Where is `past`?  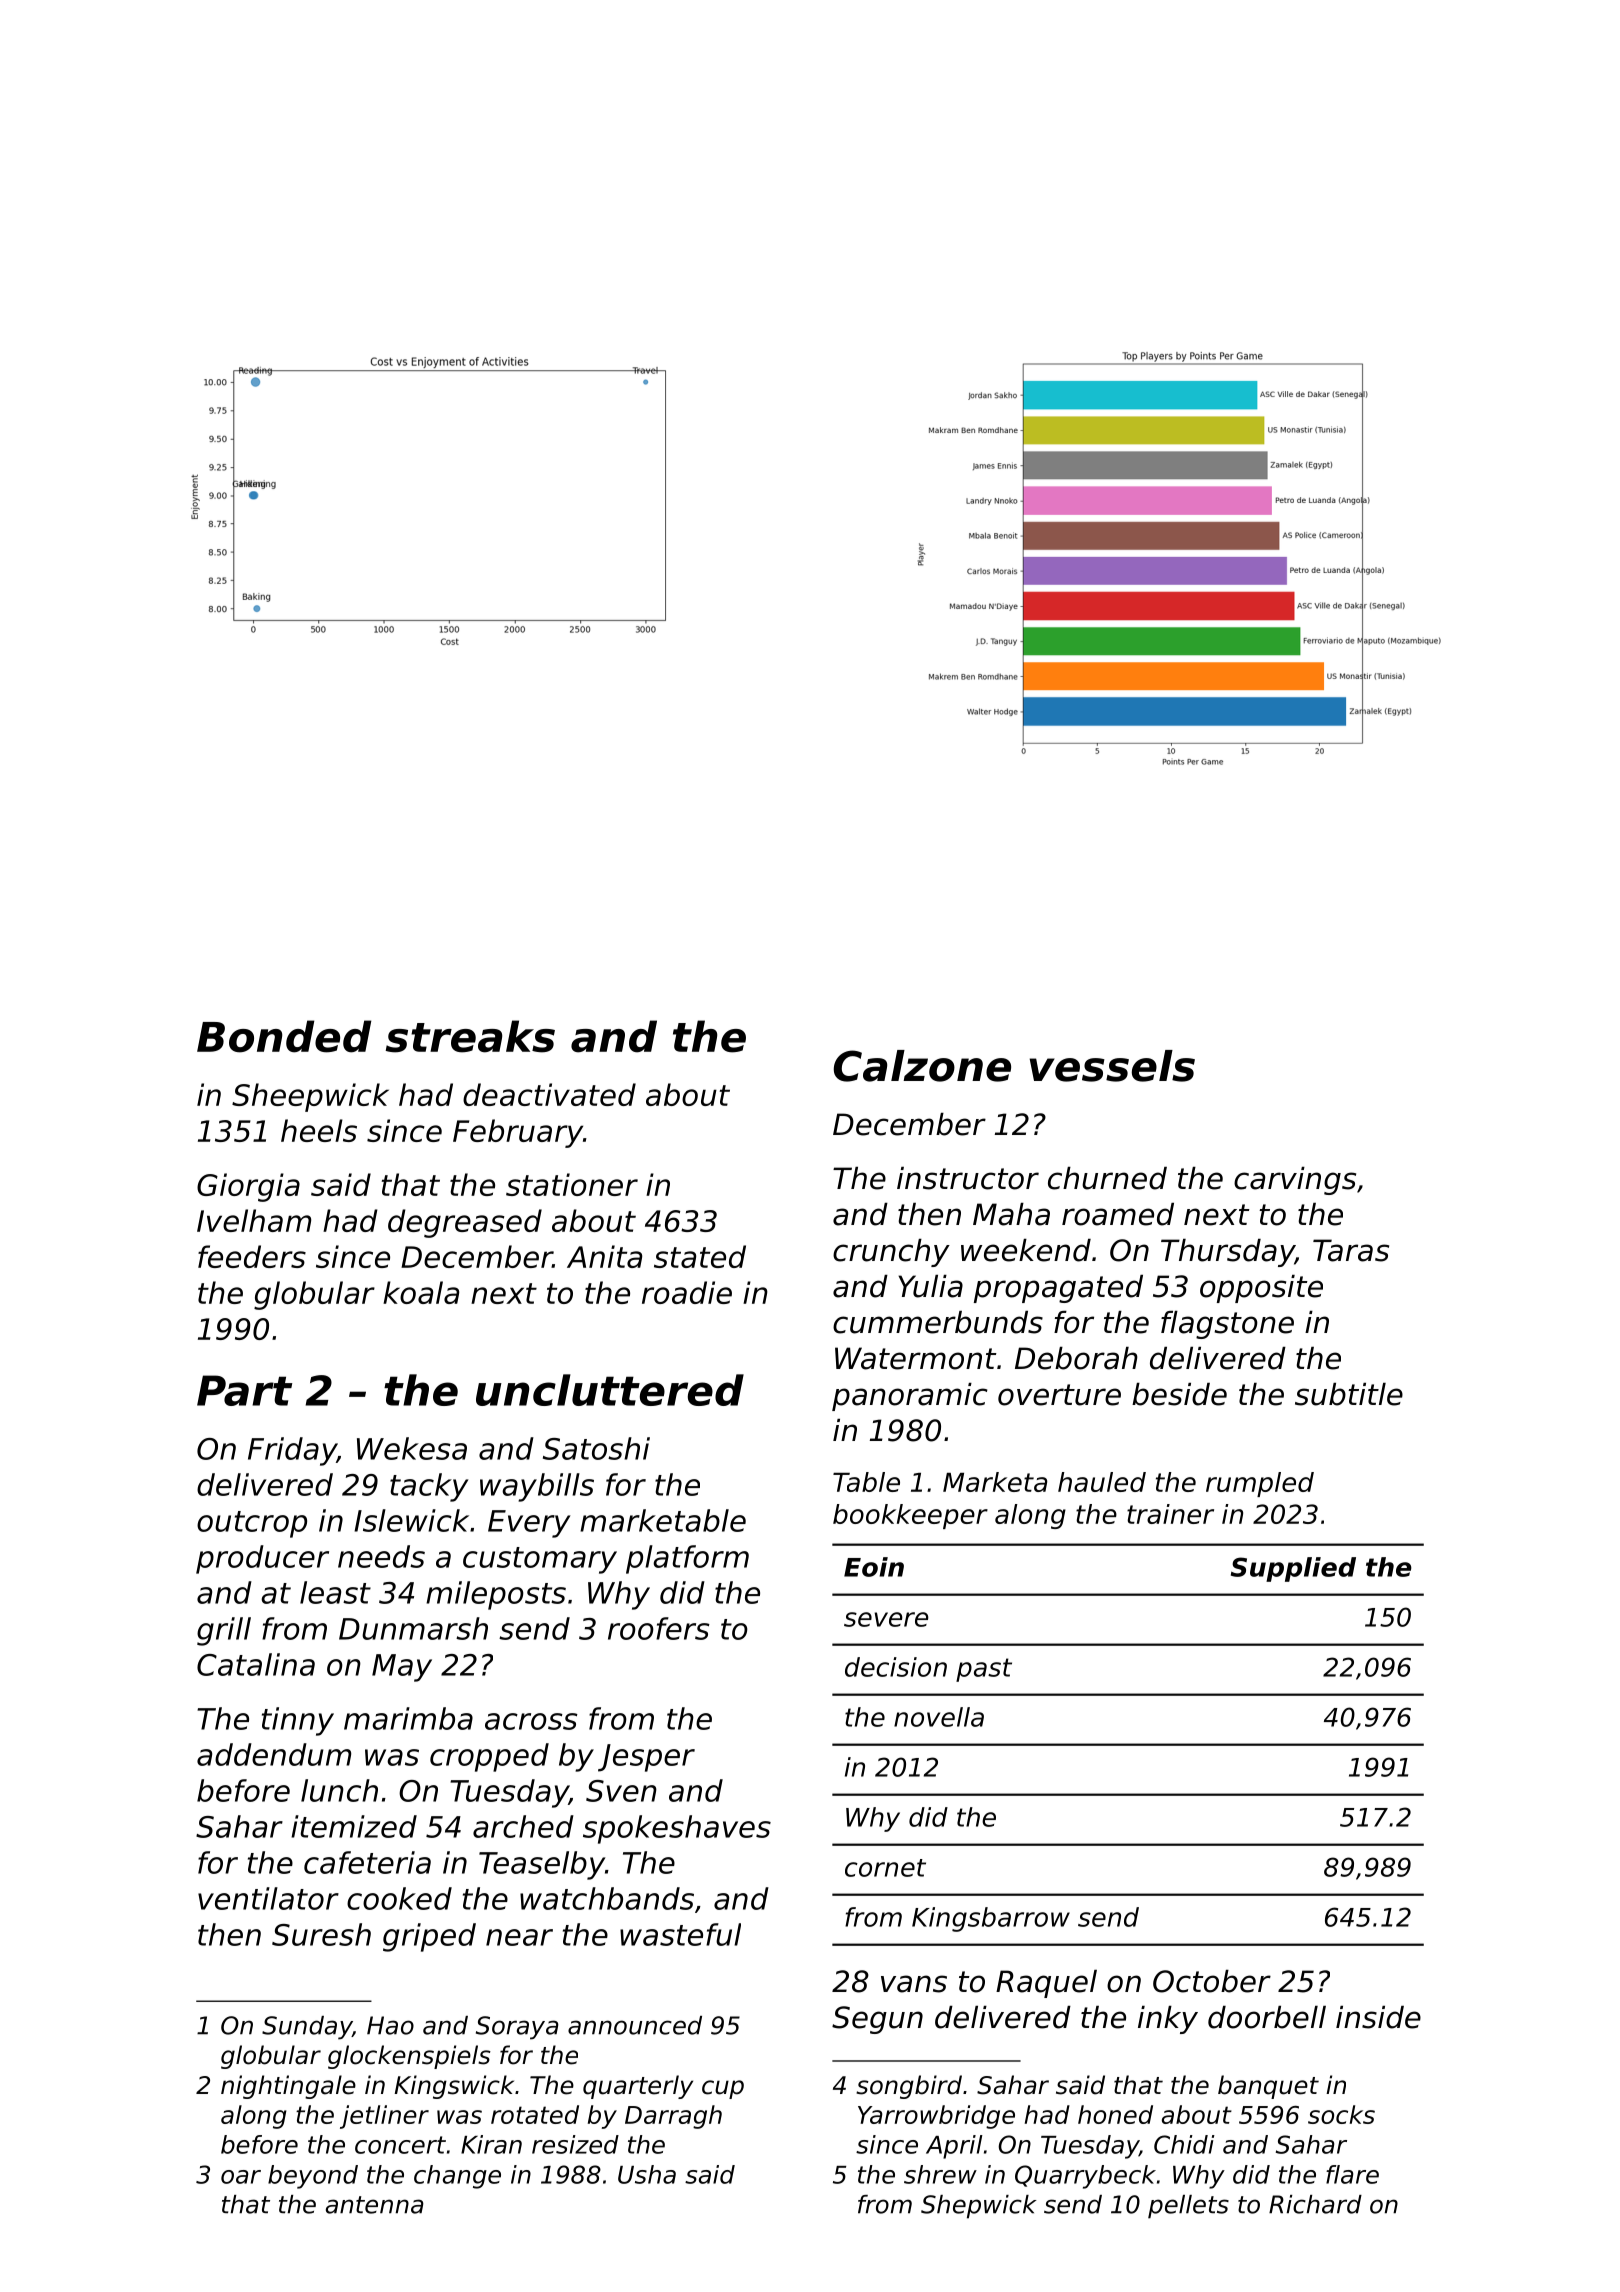
past is located at coordinates (984, 1670).
